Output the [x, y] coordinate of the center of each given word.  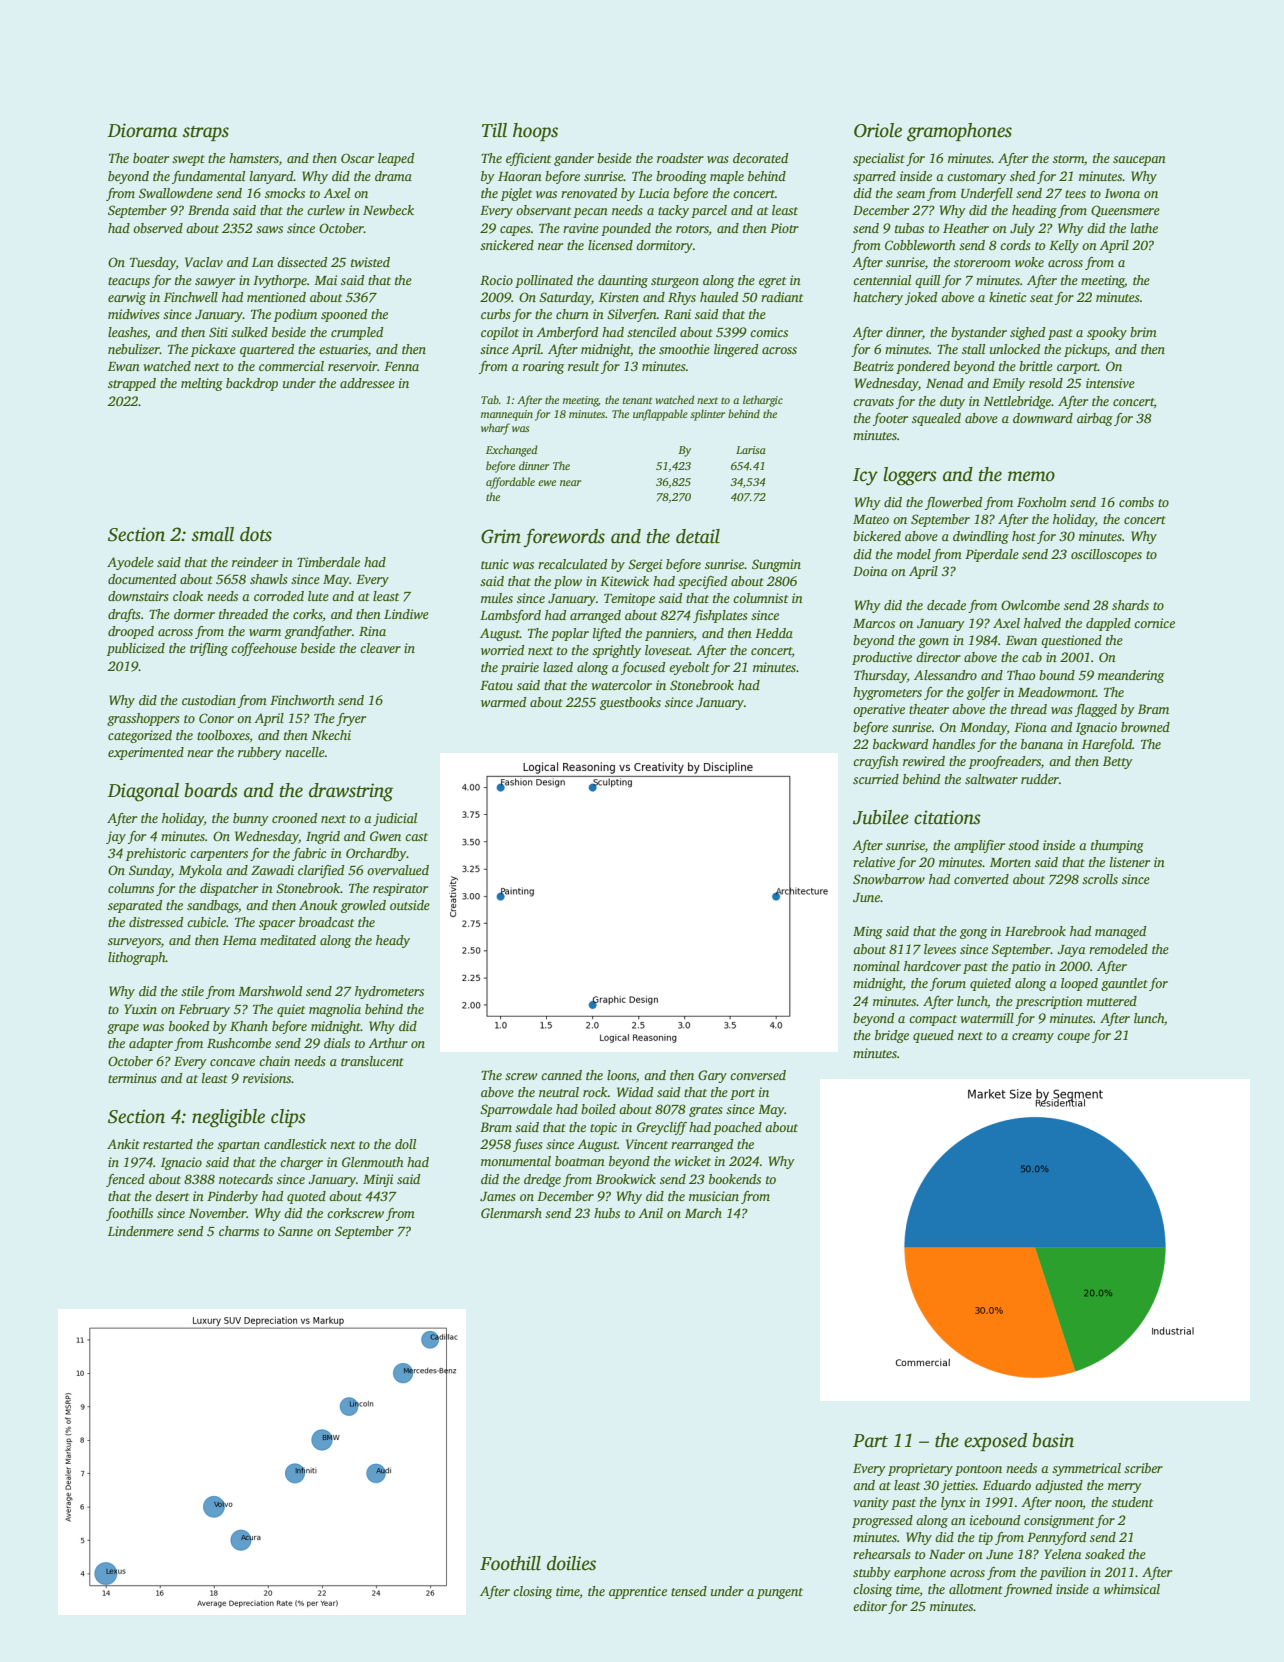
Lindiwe [406, 614]
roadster [680, 158]
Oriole [878, 130]
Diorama [142, 130]
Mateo [871, 519]
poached [737, 1128]
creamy [1033, 1038]
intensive [1110, 383]
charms [239, 1231]
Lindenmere [141, 1231]
